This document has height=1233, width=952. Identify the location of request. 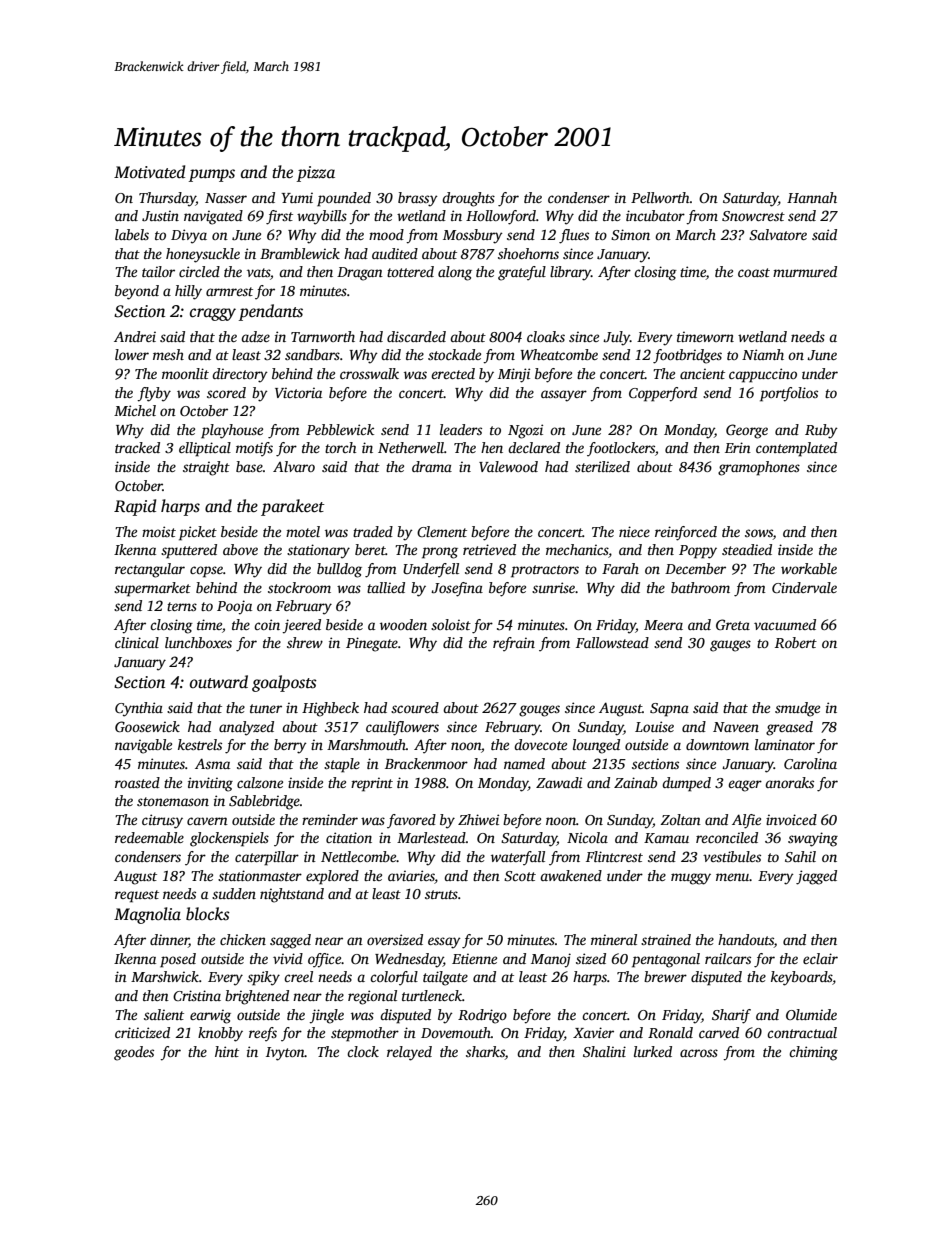
(137, 896).
